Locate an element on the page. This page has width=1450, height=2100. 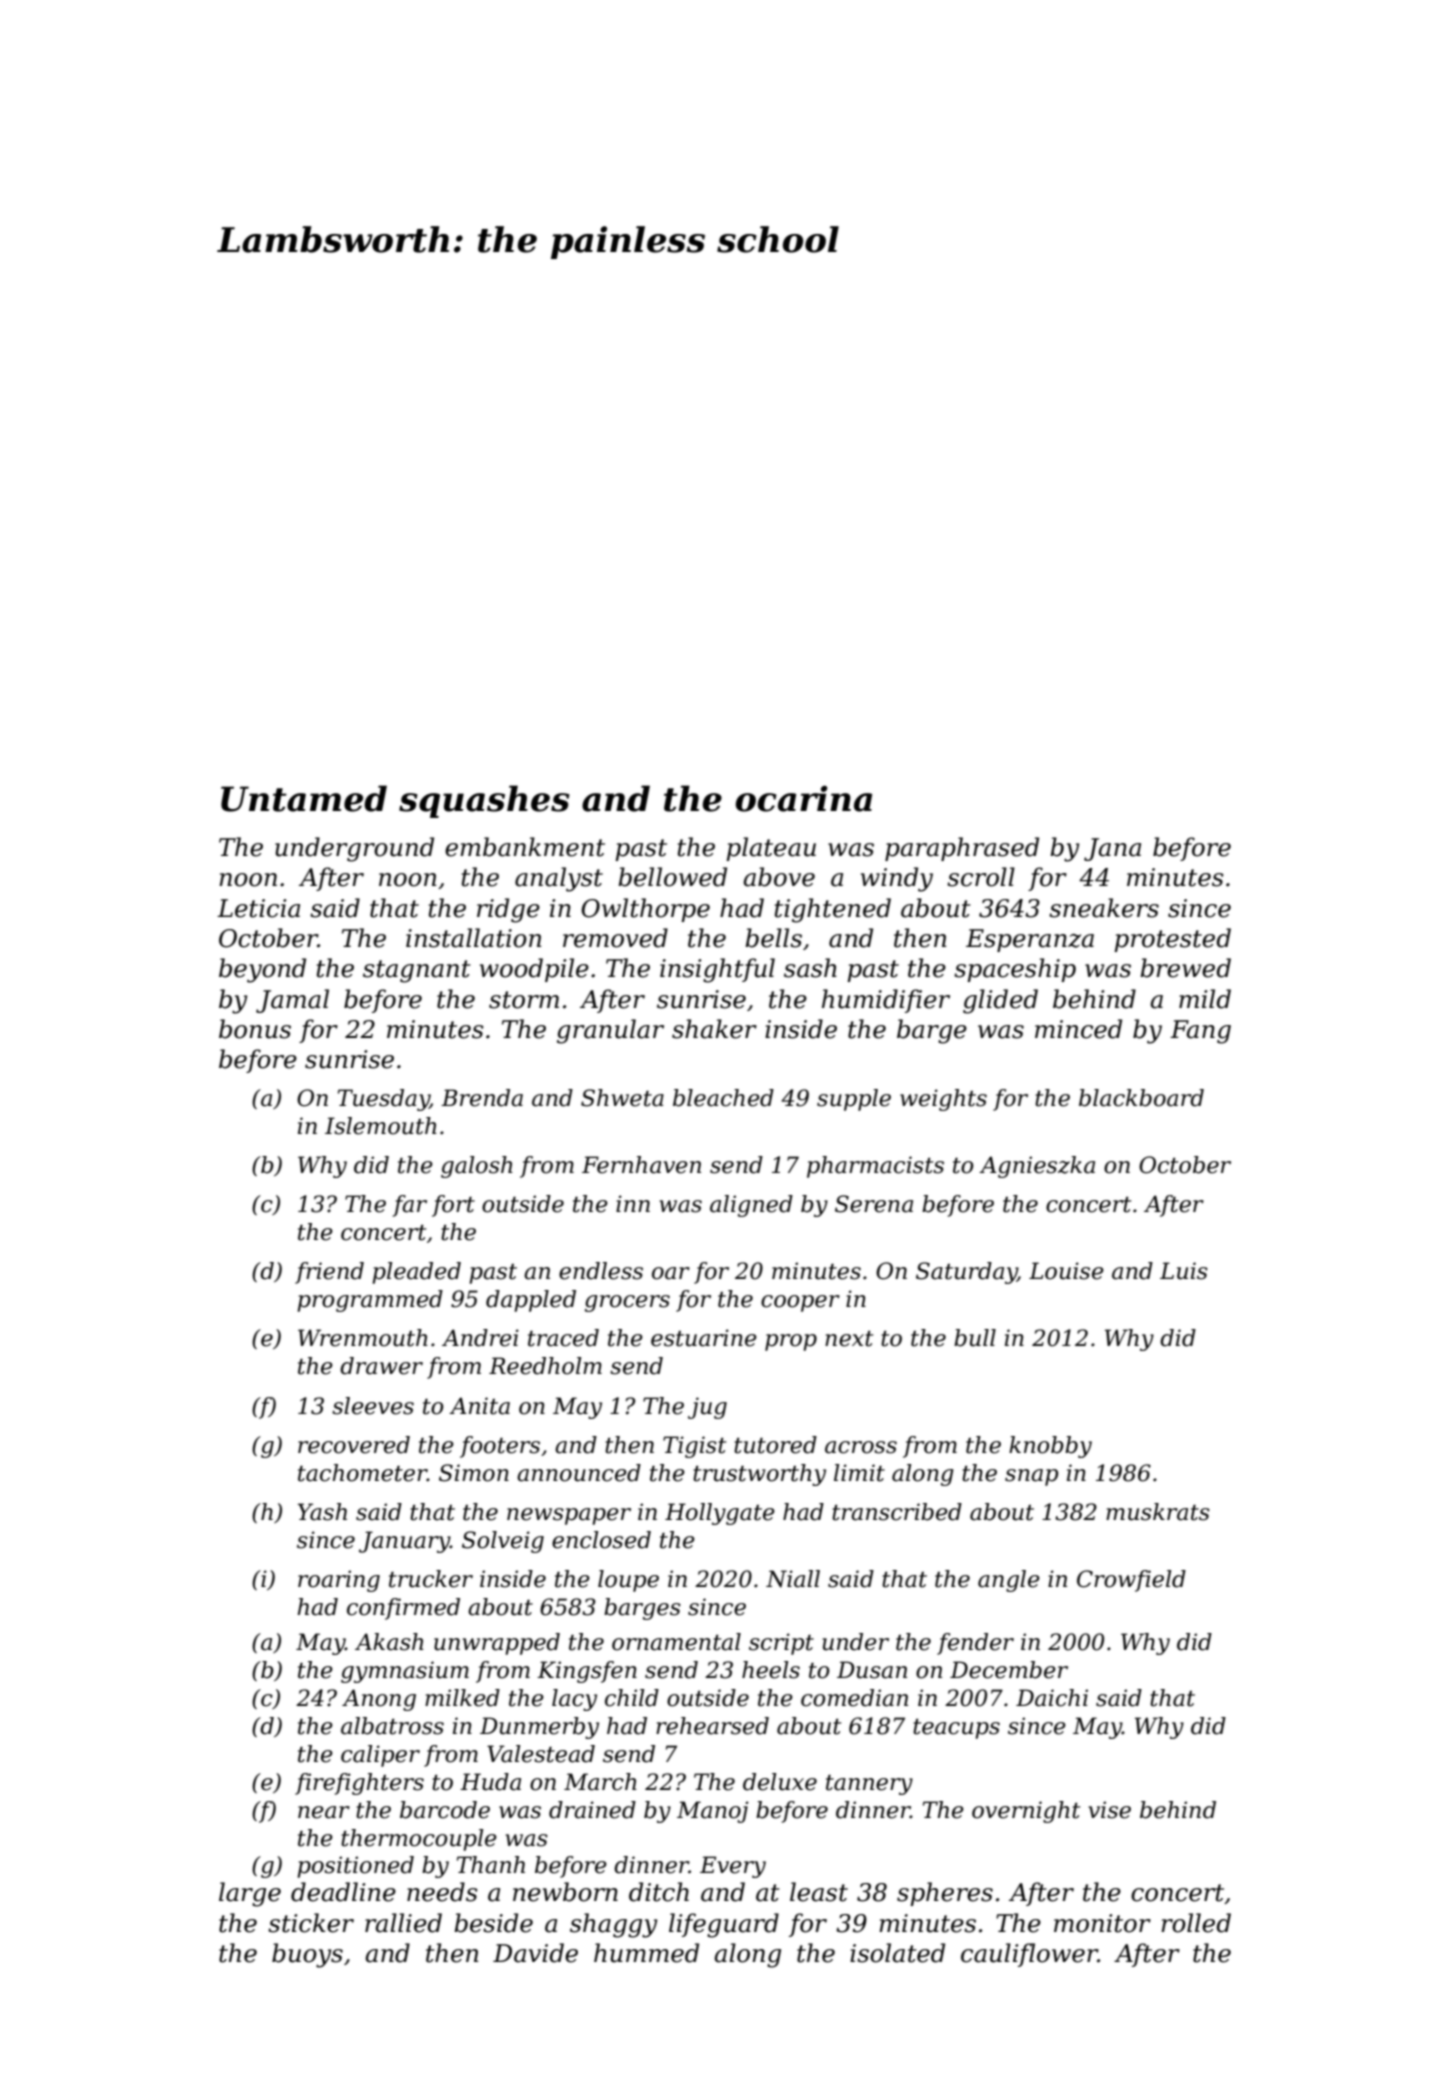
paraphrased is located at coordinates (962, 849).
